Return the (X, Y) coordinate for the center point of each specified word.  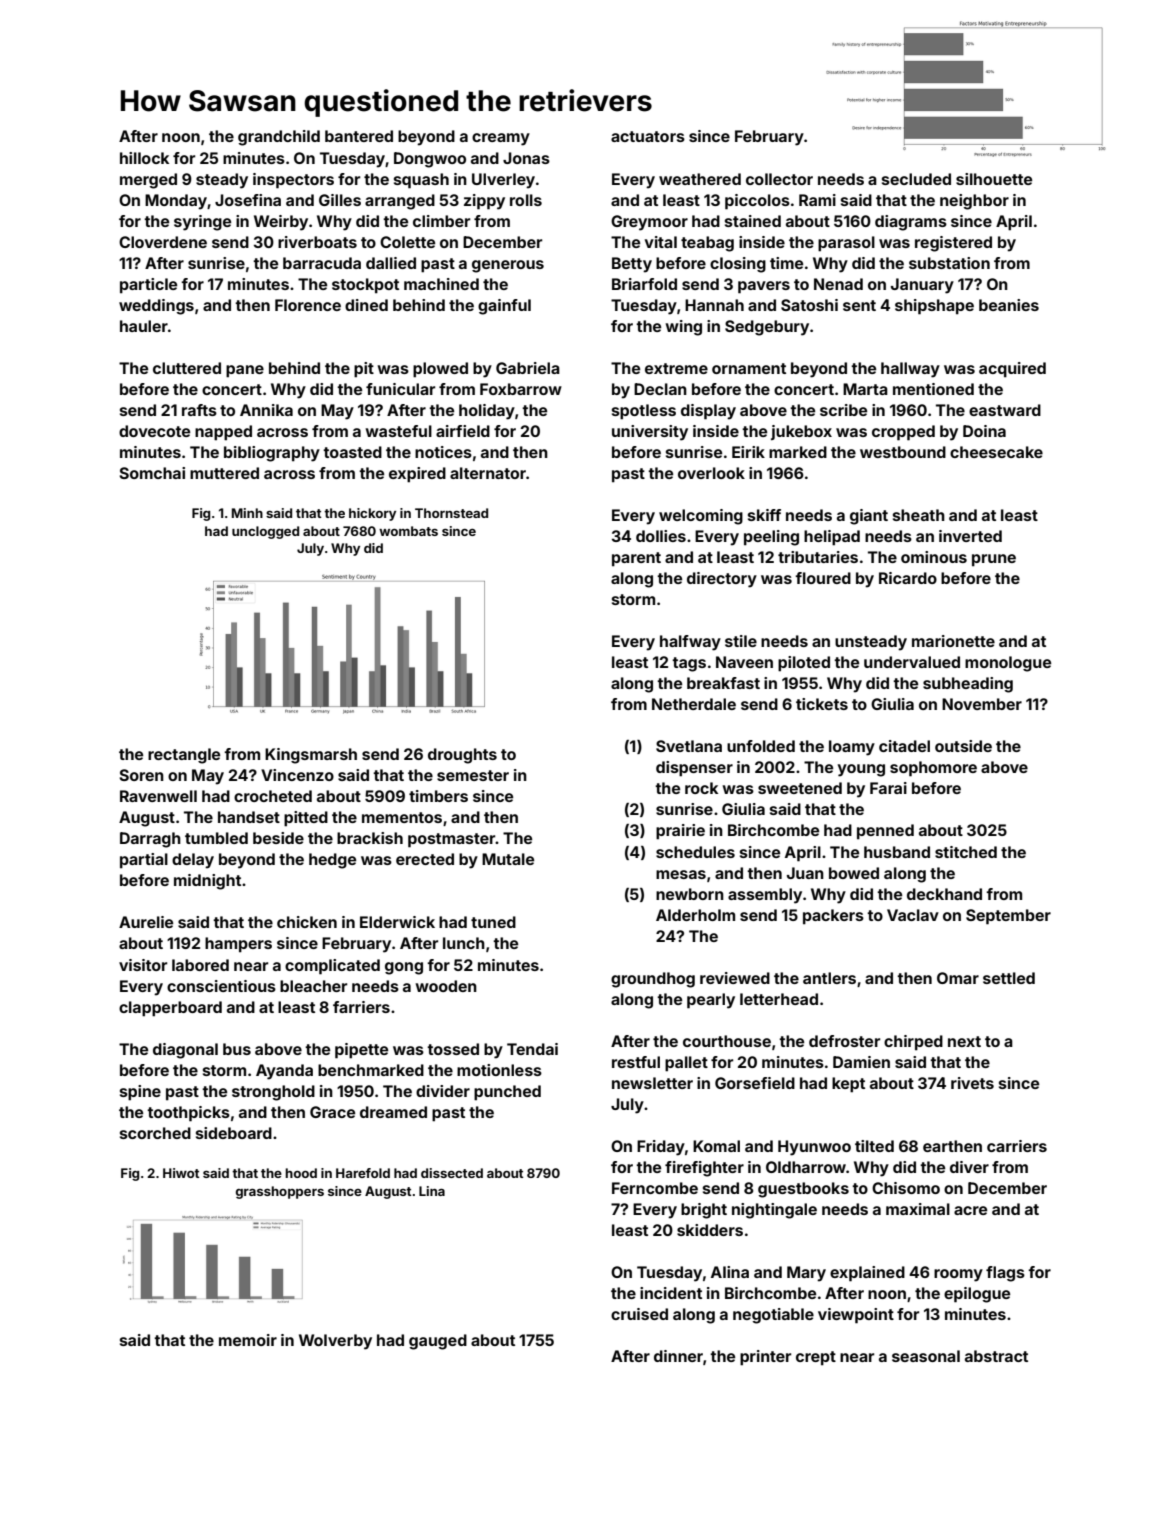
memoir (248, 1340)
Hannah (714, 305)
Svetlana (689, 746)
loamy (852, 748)
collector (779, 179)
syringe (202, 223)
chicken (307, 922)
